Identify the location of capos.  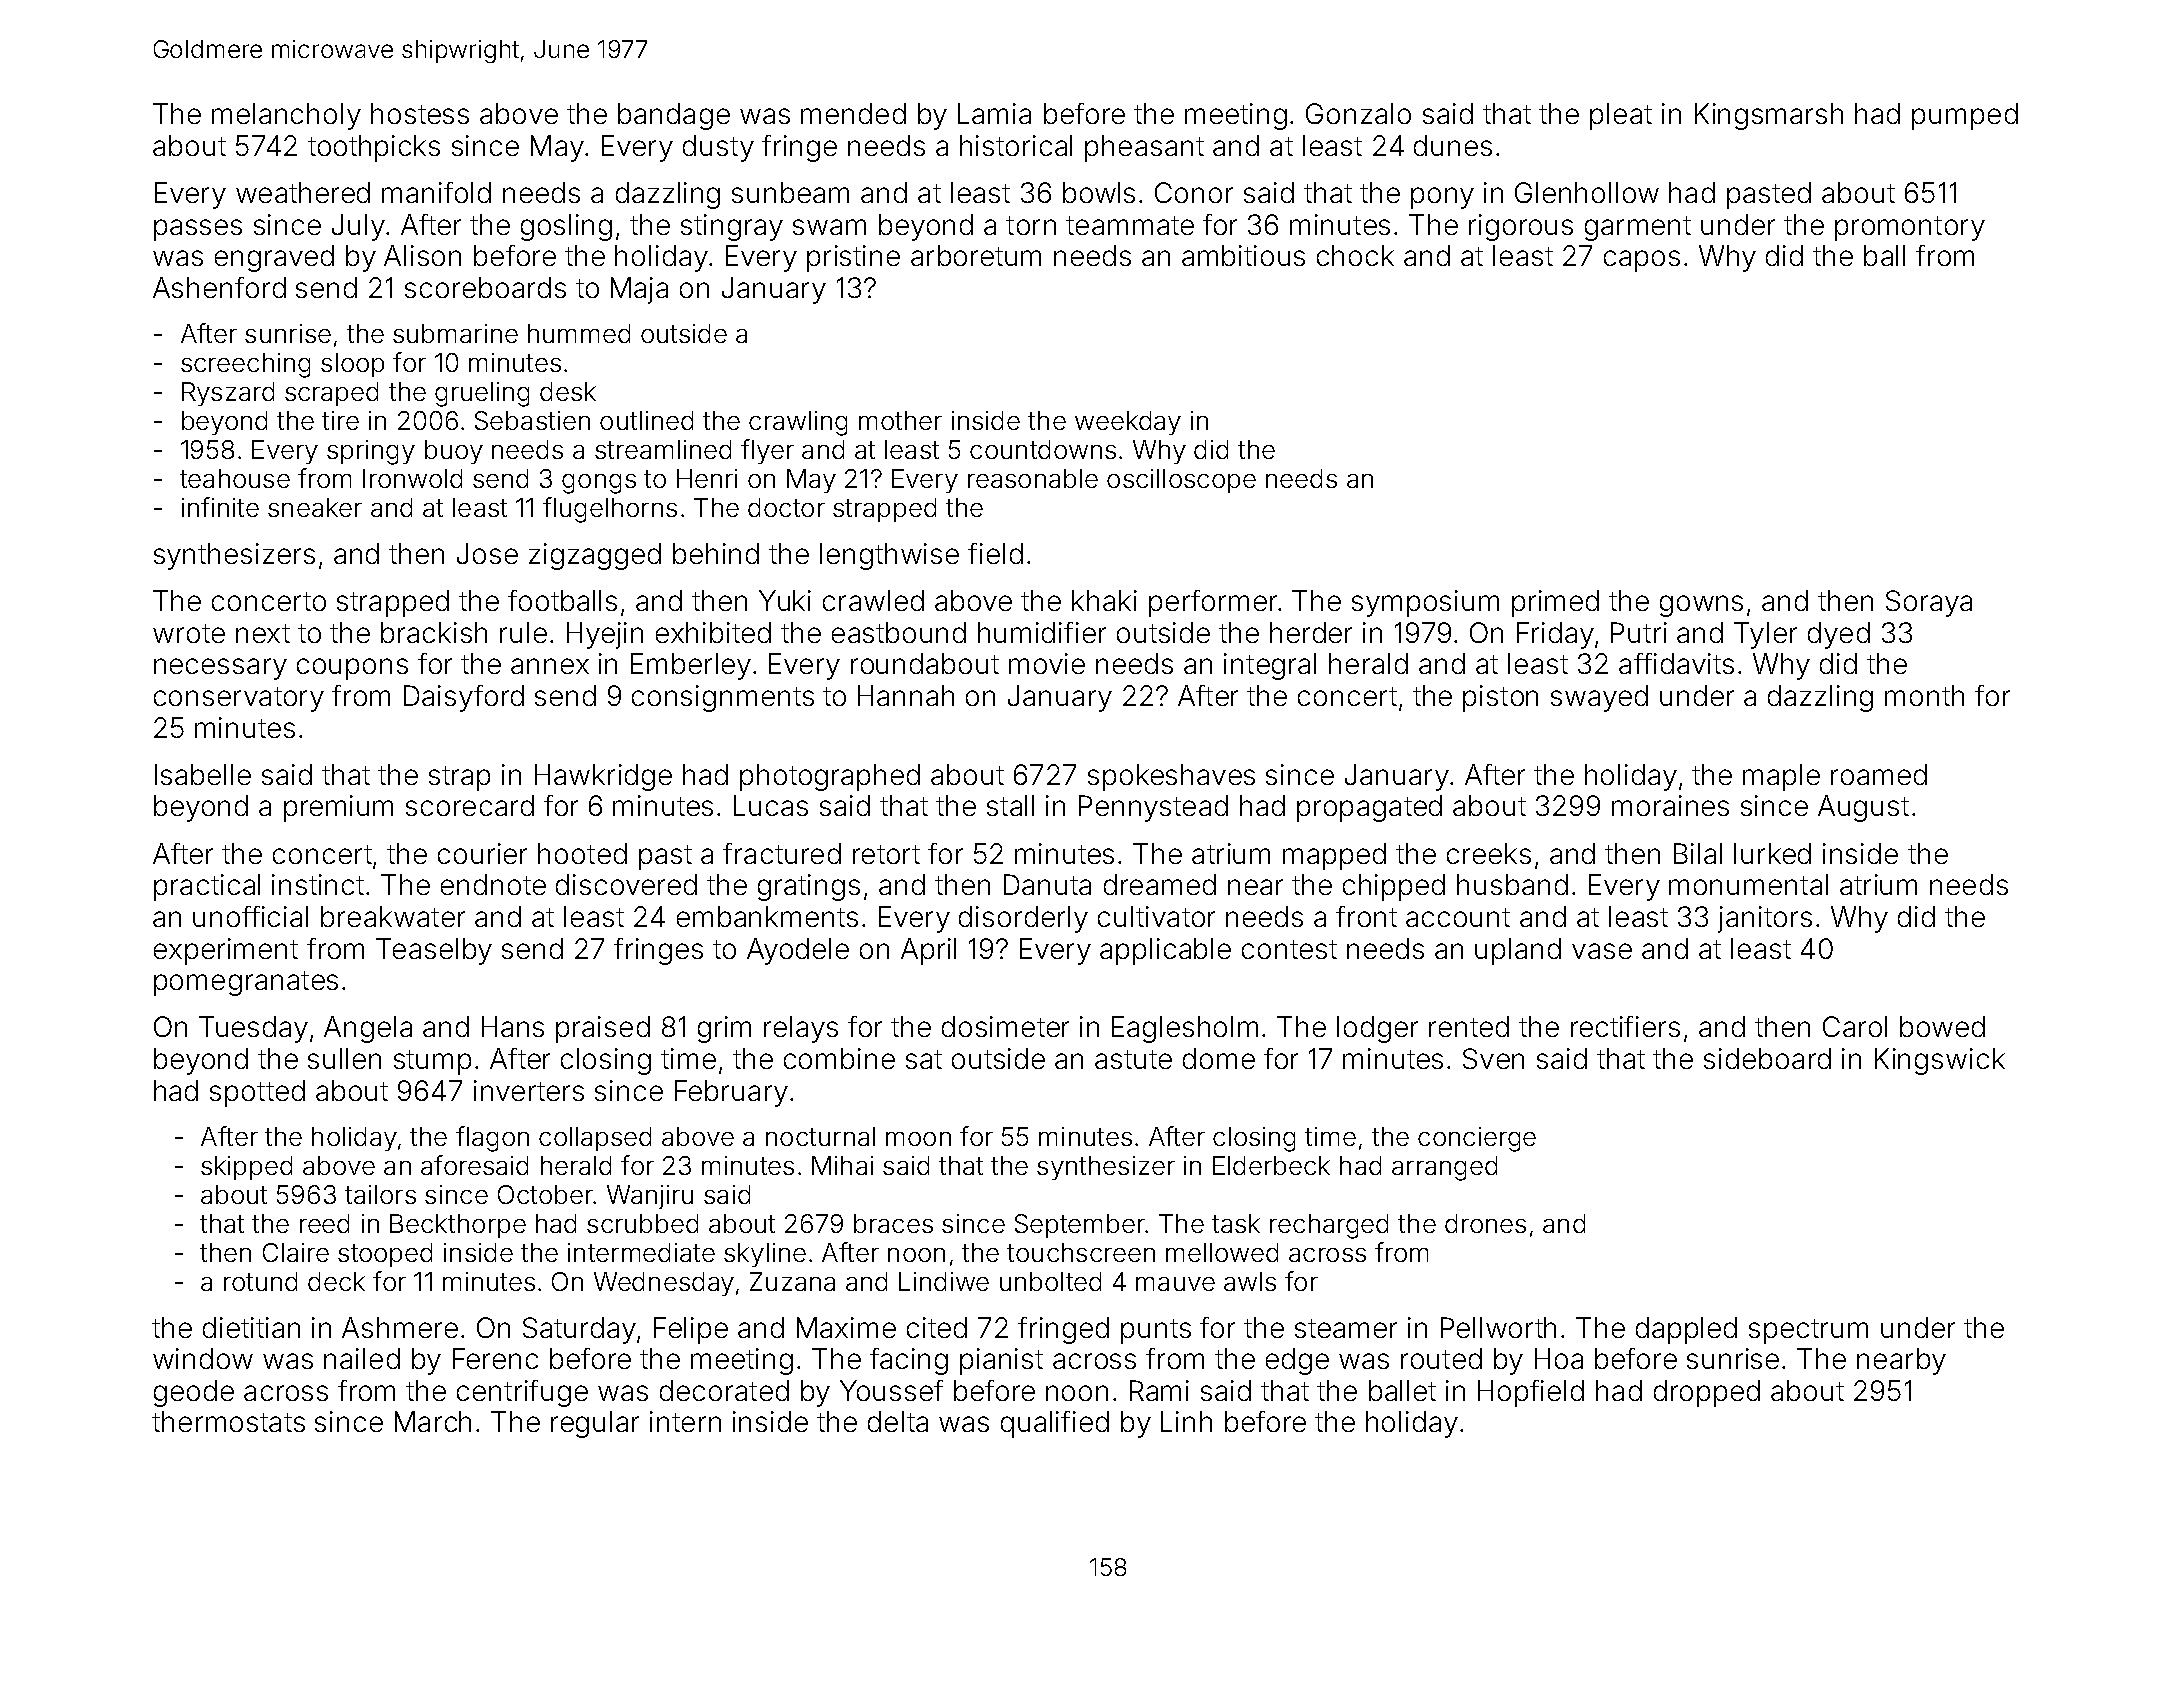
(1642, 261).
